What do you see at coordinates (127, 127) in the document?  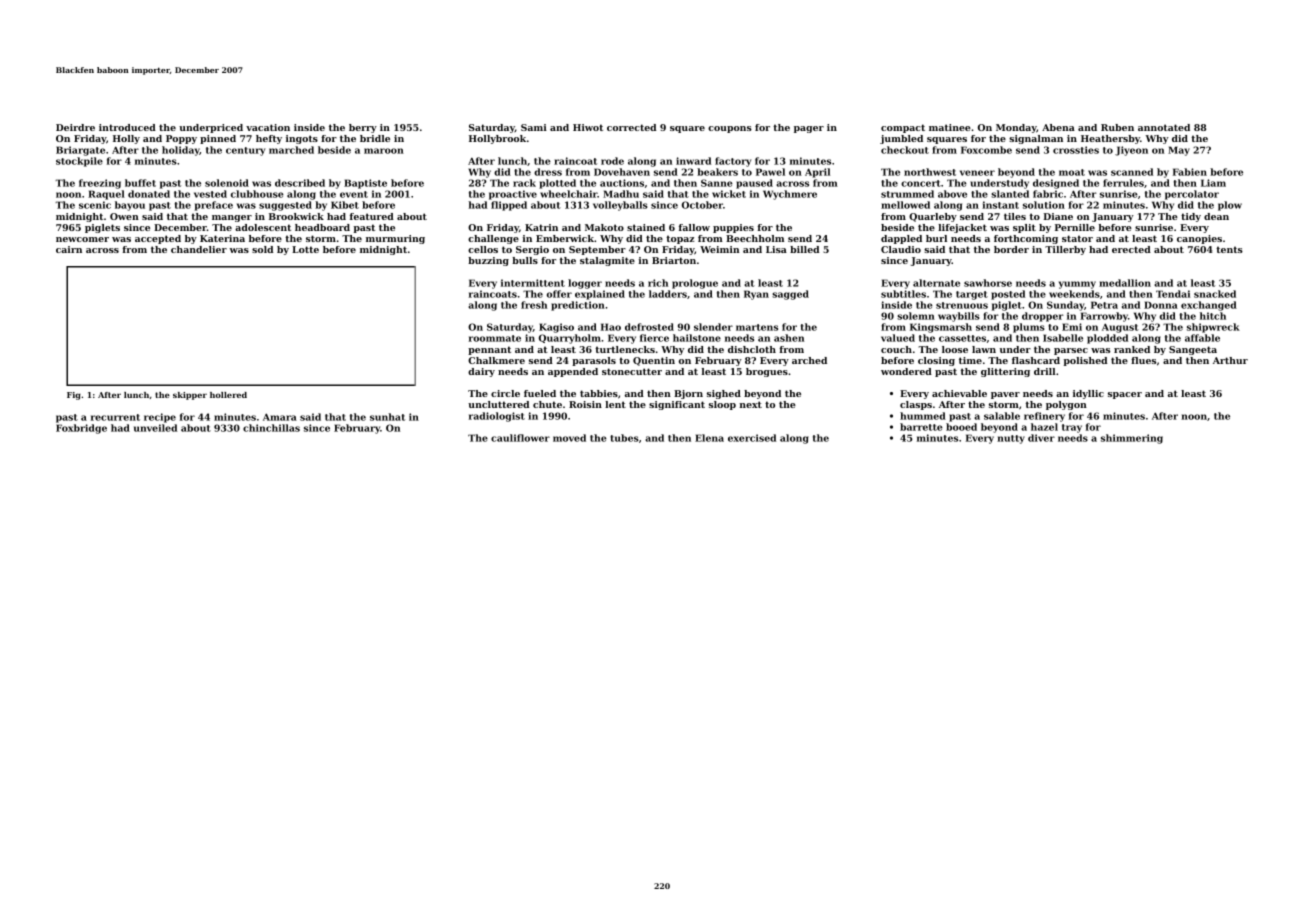 I see `introduced` at bounding box center [127, 127].
